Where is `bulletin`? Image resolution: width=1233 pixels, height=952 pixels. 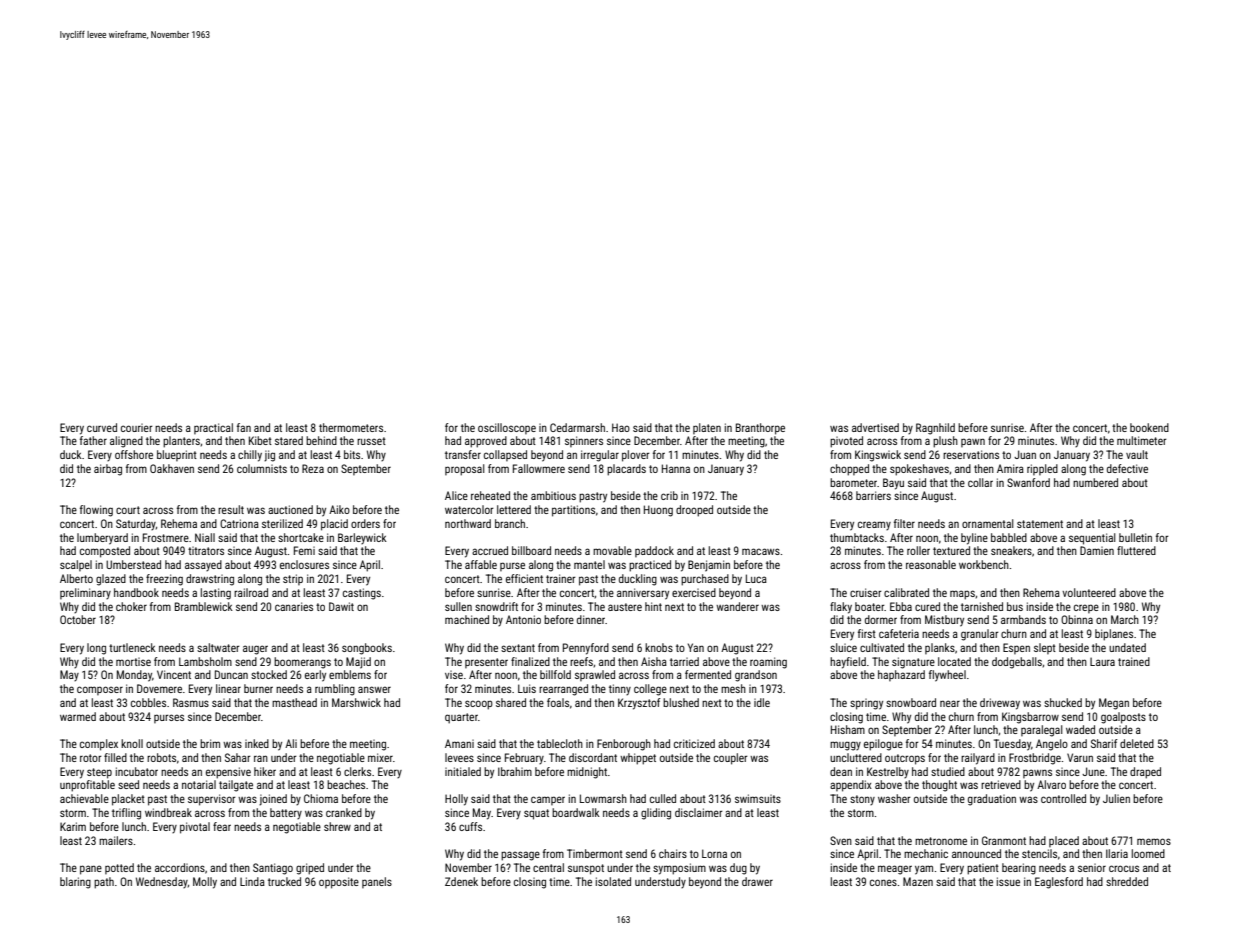
bulletin is located at coordinates (1135, 537).
